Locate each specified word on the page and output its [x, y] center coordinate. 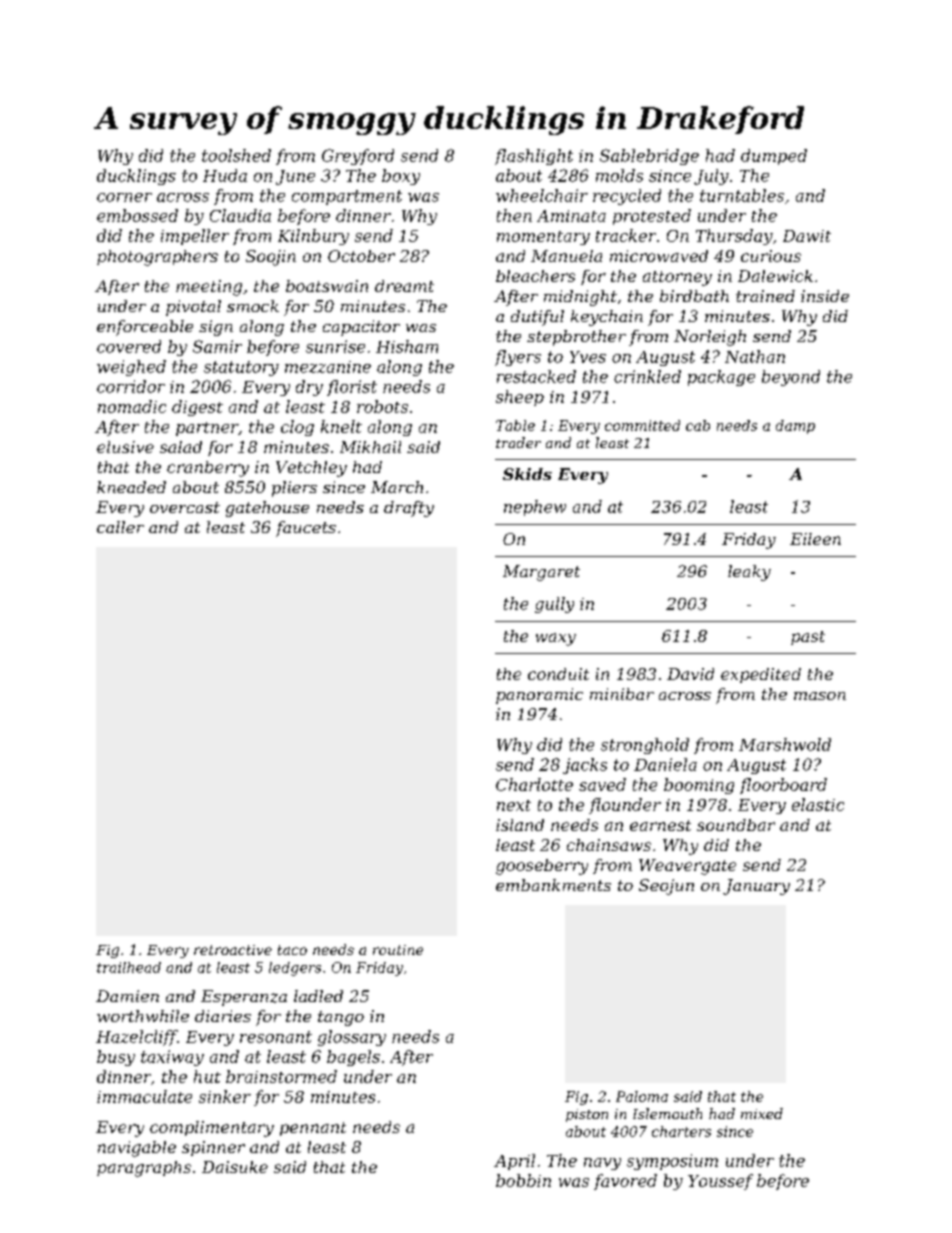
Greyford [358, 157]
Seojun [666, 887]
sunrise [335, 346]
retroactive [233, 950]
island [520, 825]
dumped [774, 157]
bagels [353, 1058]
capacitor [361, 328]
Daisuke [235, 1167]
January [756, 887]
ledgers [295, 969]
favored [625, 1182]
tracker [626, 235]
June [295, 177]
